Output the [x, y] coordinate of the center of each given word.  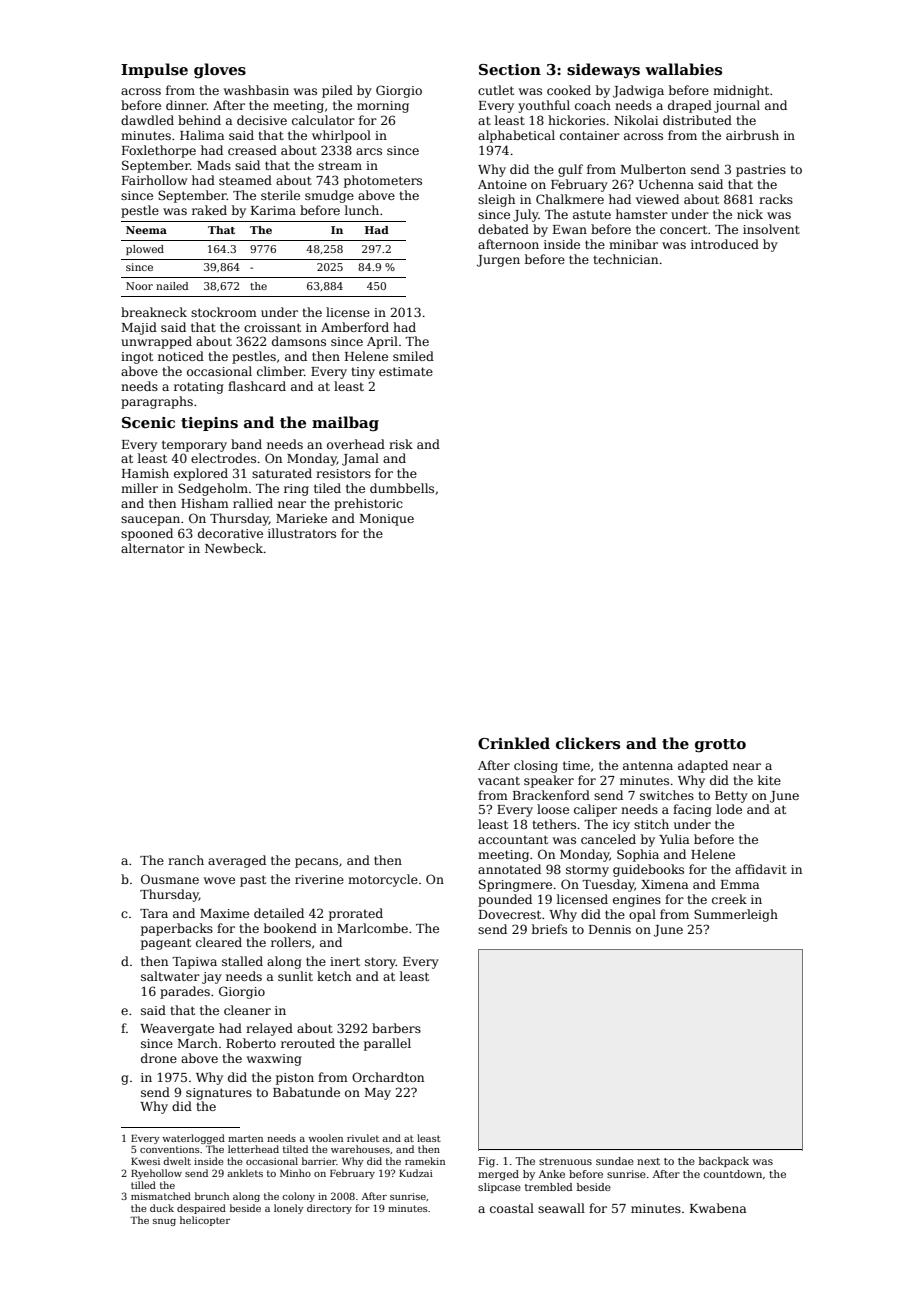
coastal [512, 1208]
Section [510, 69]
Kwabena [718, 1208]
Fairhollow [154, 180]
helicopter [205, 1221]
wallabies [683, 69]
